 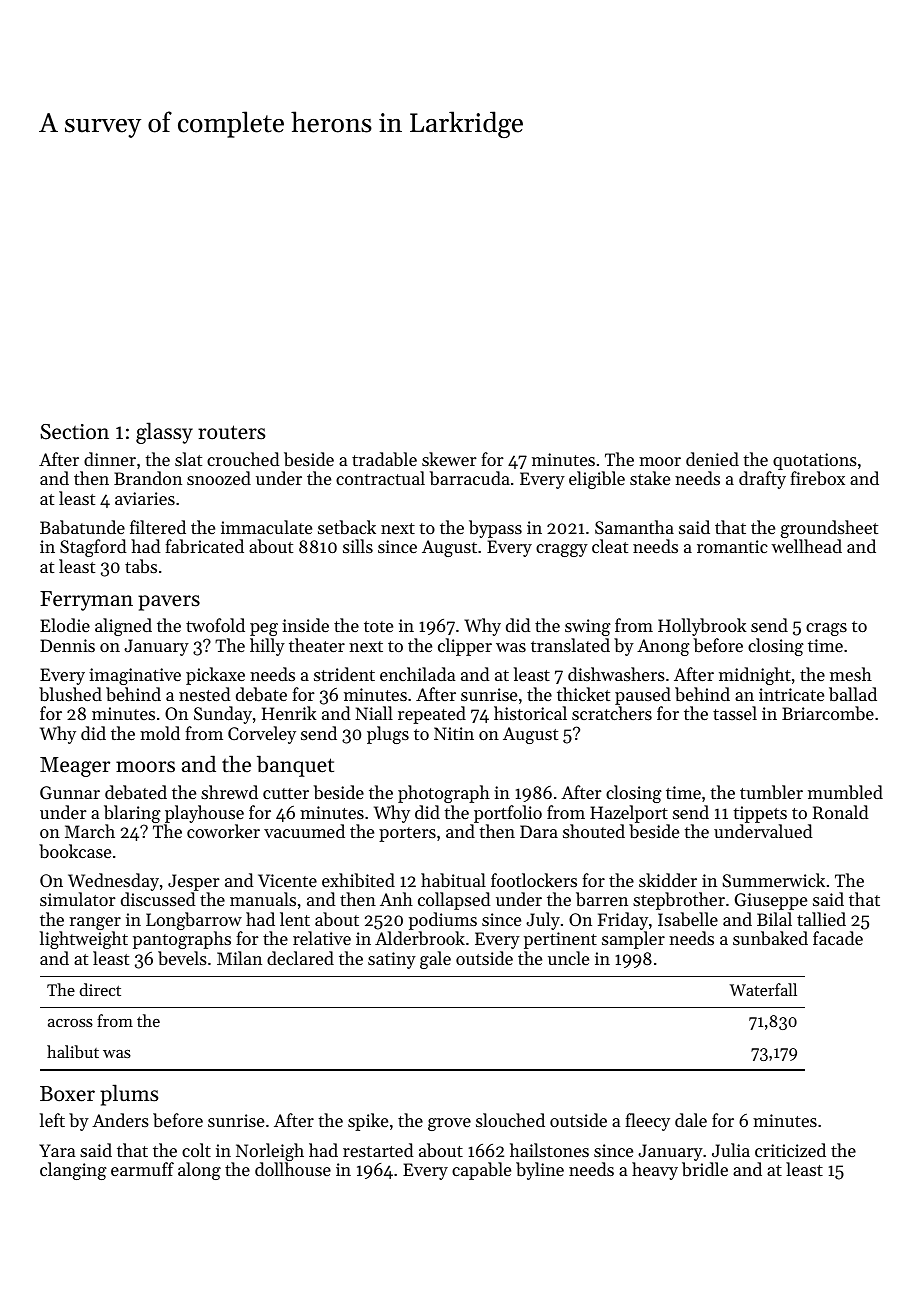 I want to click on manuals, so click(x=263, y=899).
